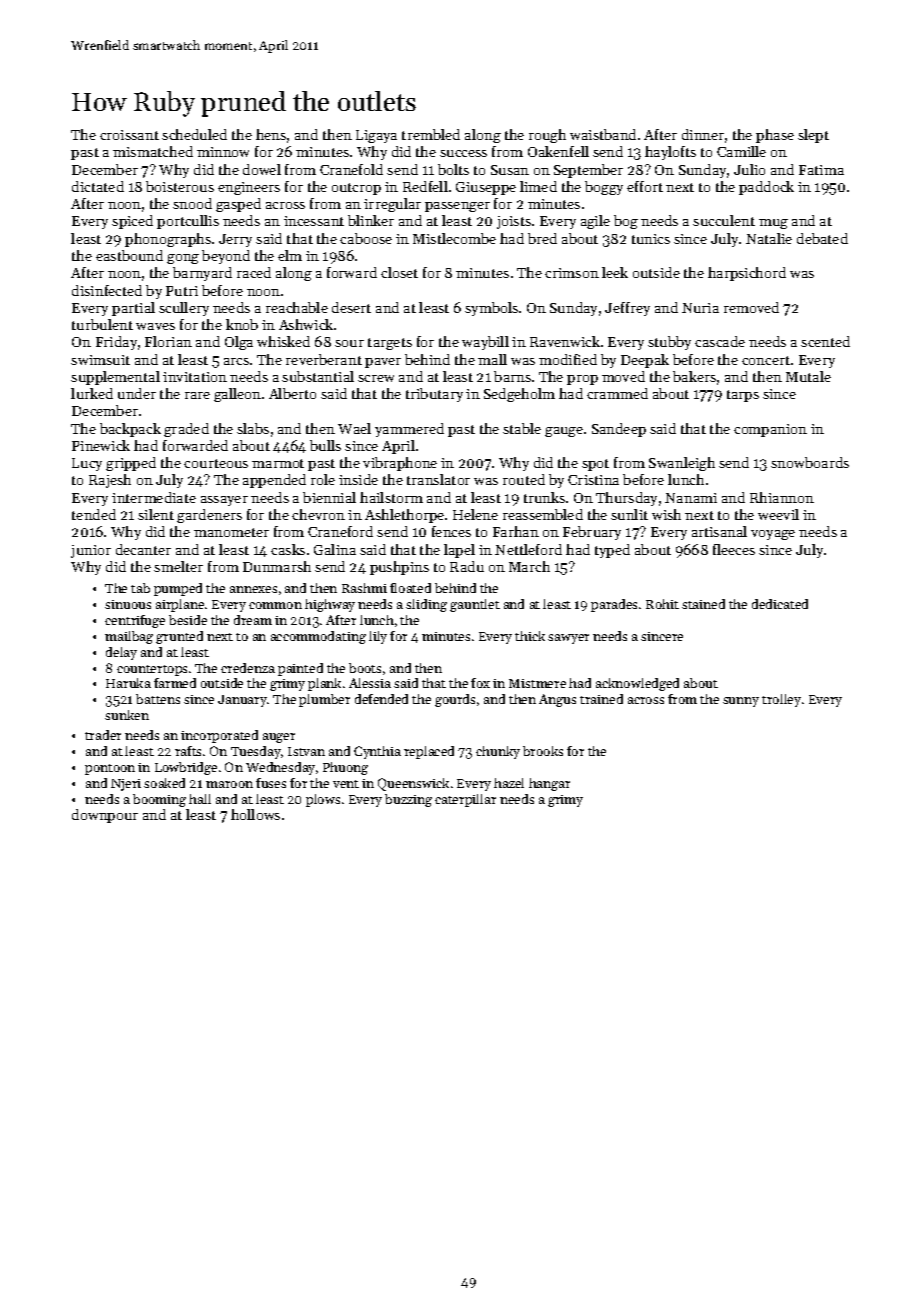  Describe the element at coordinates (810, 462) in the page. I see `snowboards` at that location.
